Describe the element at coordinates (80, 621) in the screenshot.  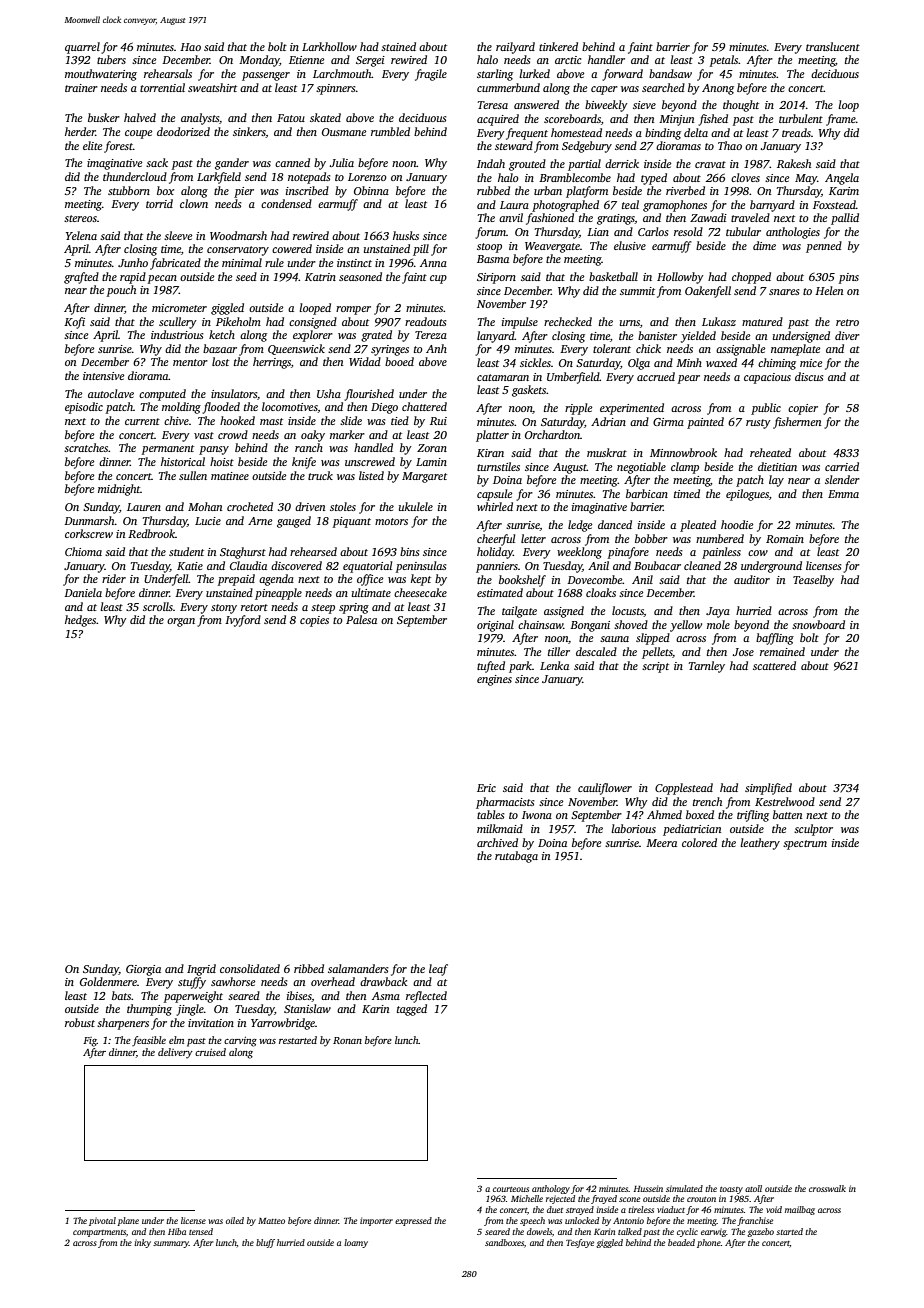
I see `hedges` at that location.
